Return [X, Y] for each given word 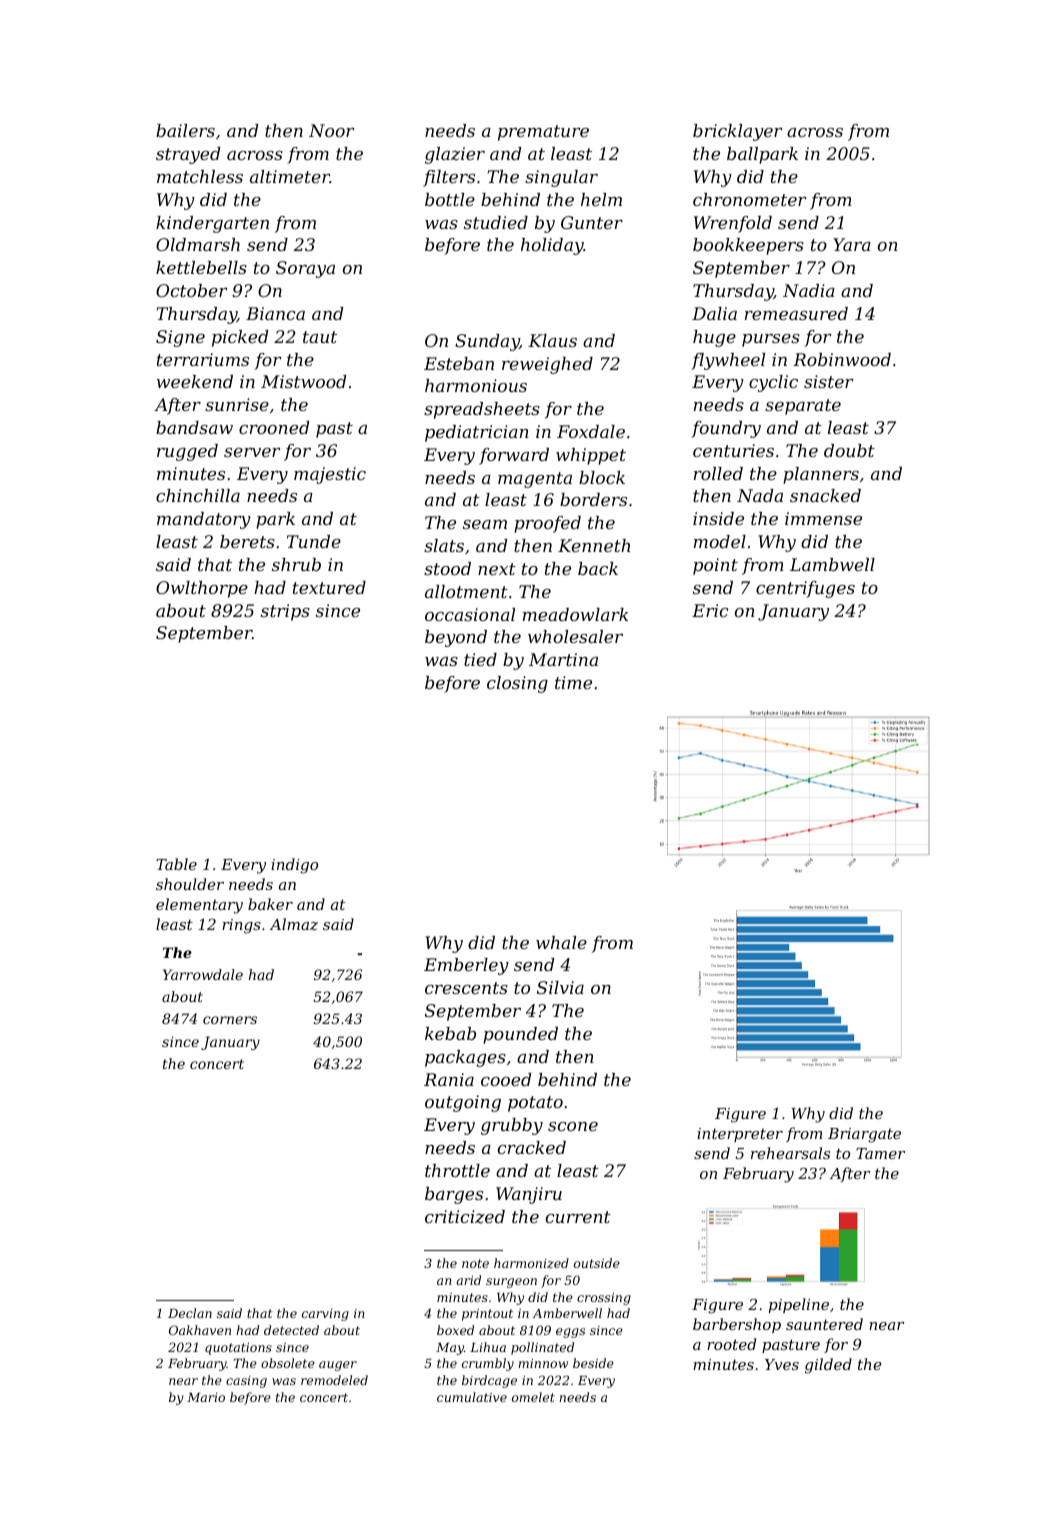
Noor [332, 130]
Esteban [459, 363]
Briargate [864, 1135]
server [252, 452]
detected [291, 1330]
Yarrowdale [203, 974]
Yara [852, 244]
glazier [455, 155]
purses [771, 340]
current [578, 1217]
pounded [520, 1035]
